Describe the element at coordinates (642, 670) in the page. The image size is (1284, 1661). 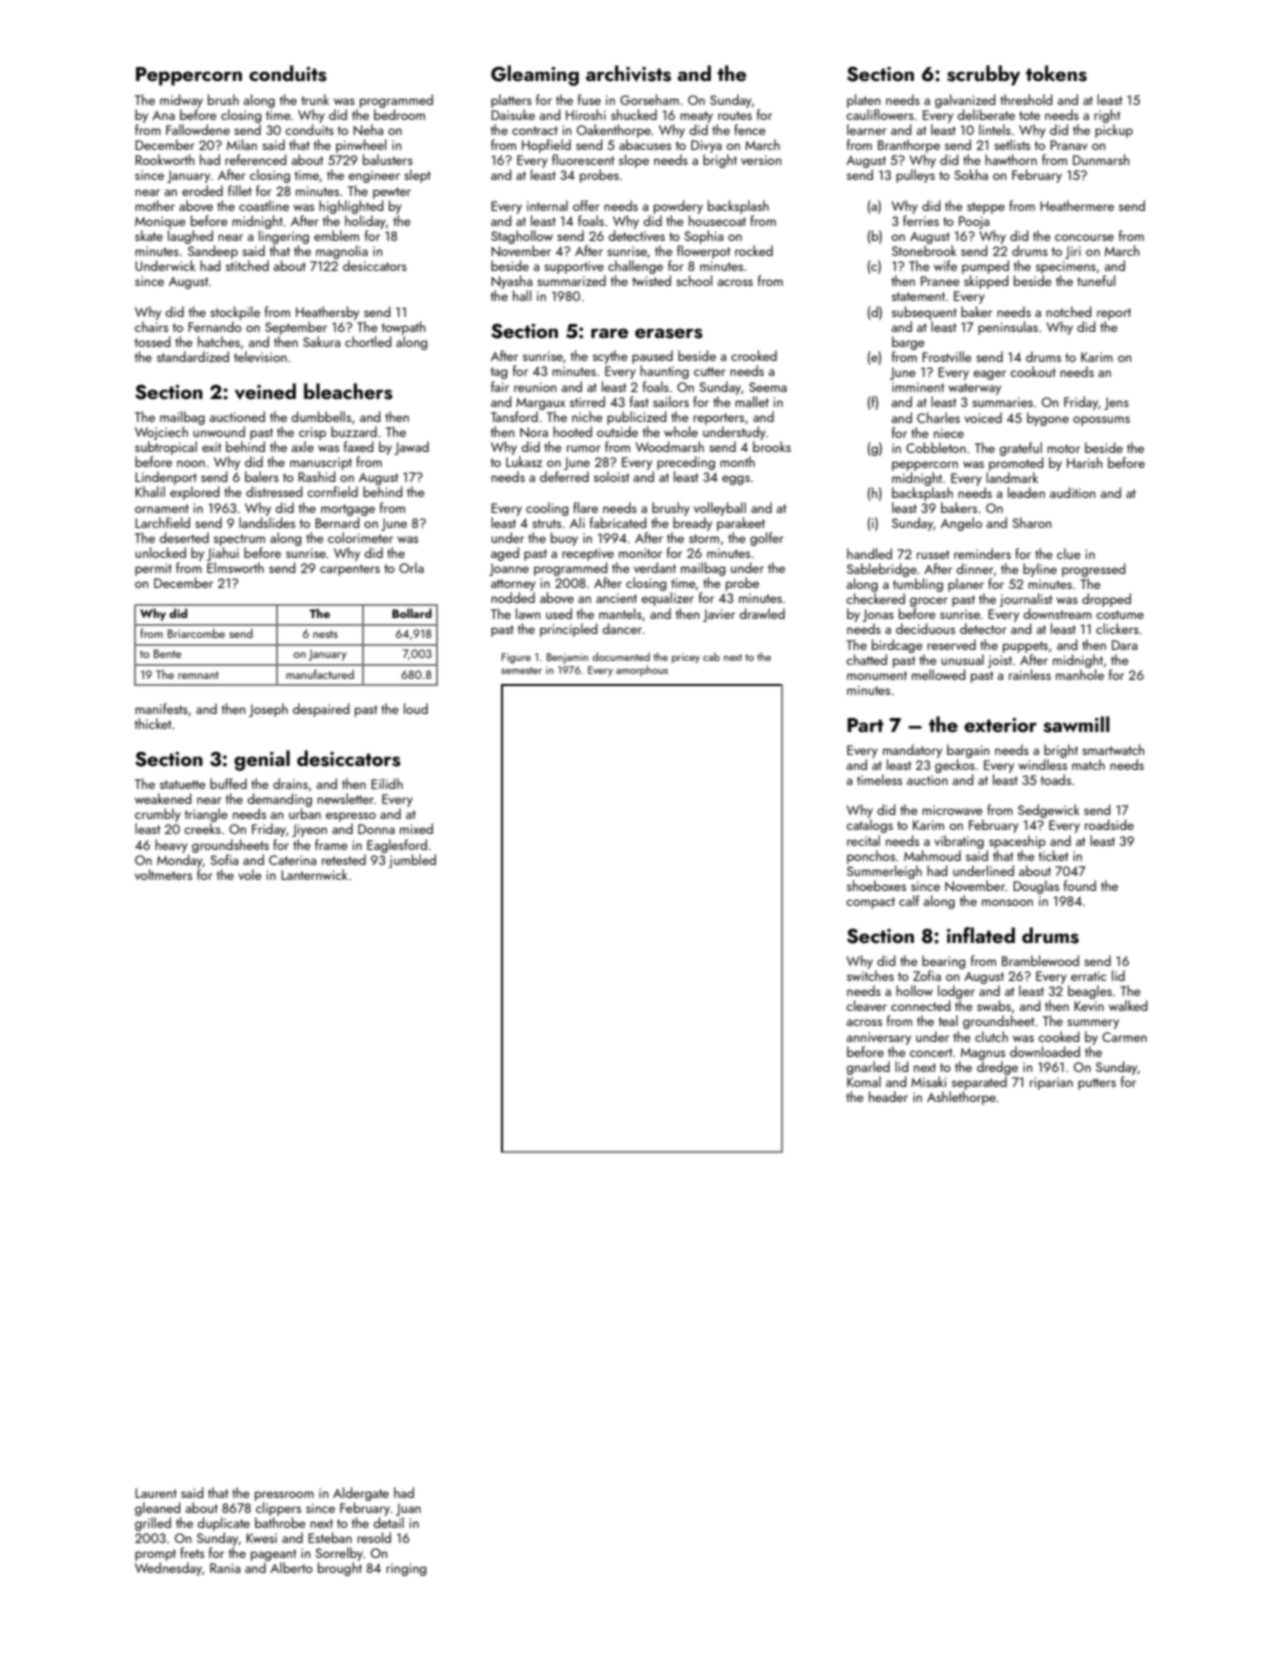
I see `amorphous` at that location.
